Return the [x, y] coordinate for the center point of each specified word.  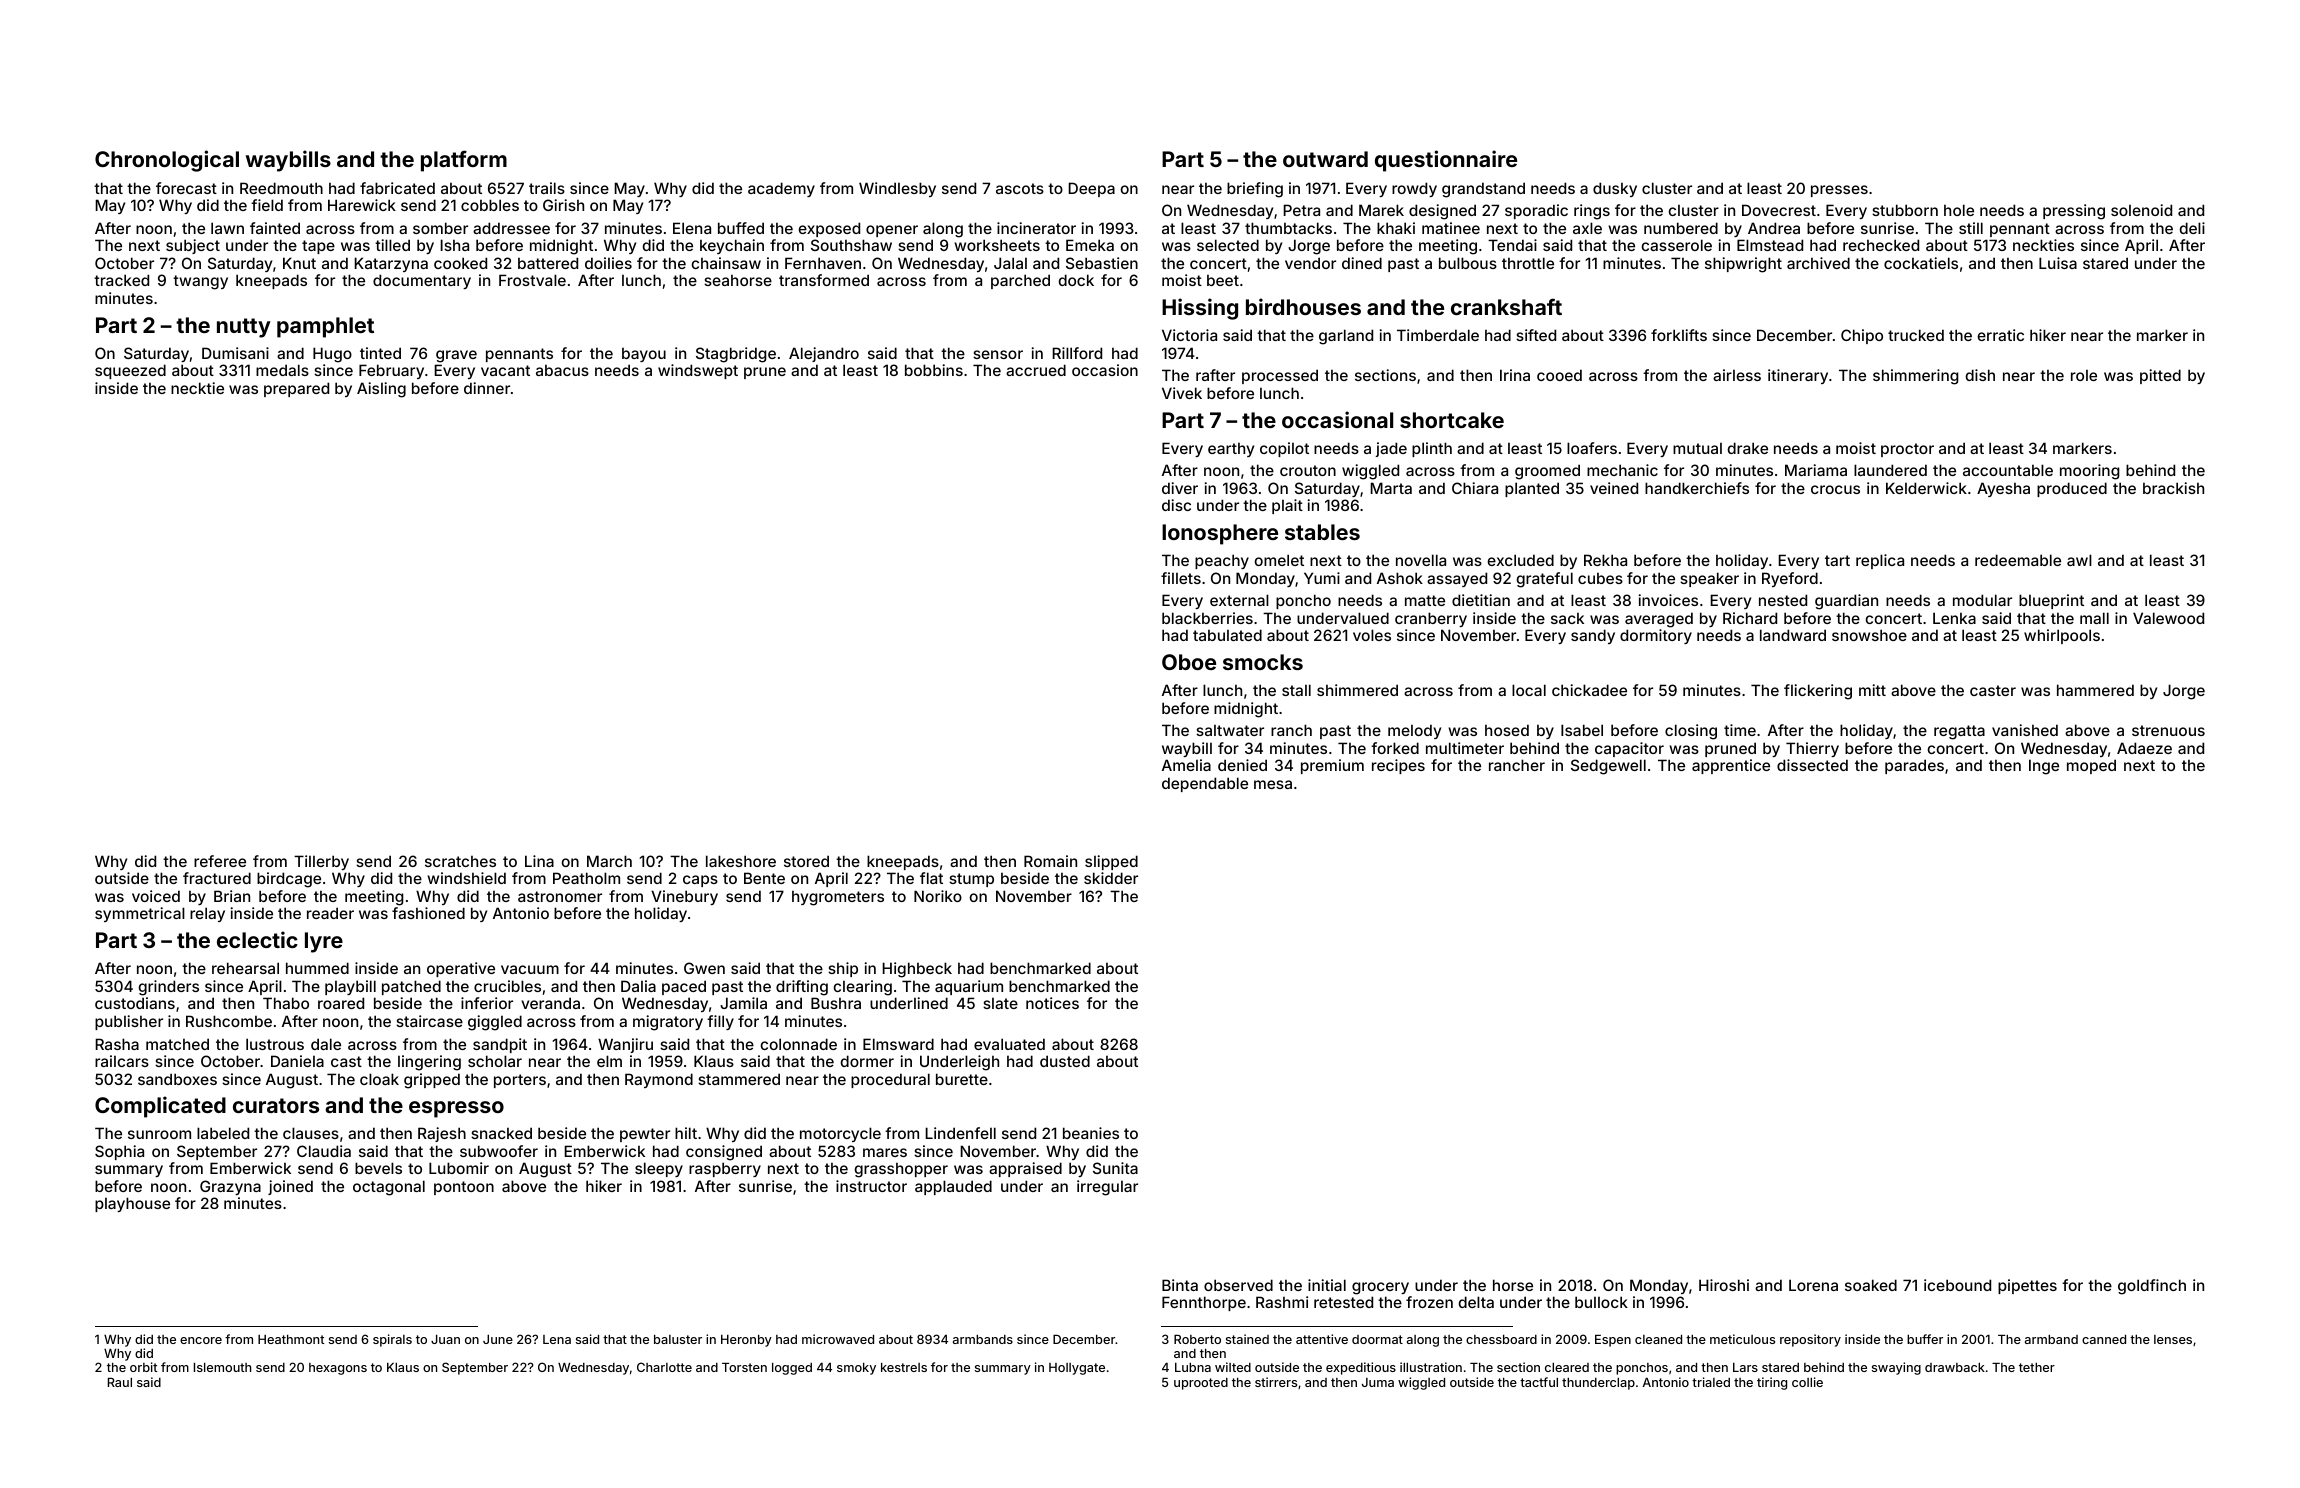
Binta [1180, 1285]
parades [1914, 766]
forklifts [1679, 335]
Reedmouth [281, 188]
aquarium [969, 987]
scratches [460, 861]
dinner [487, 388]
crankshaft [1506, 306]
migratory [668, 1023]
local [1529, 690]
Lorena [1813, 1285]
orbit [143, 1367]
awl [2079, 560]
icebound [1957, 1285]
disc [1176, 505]
